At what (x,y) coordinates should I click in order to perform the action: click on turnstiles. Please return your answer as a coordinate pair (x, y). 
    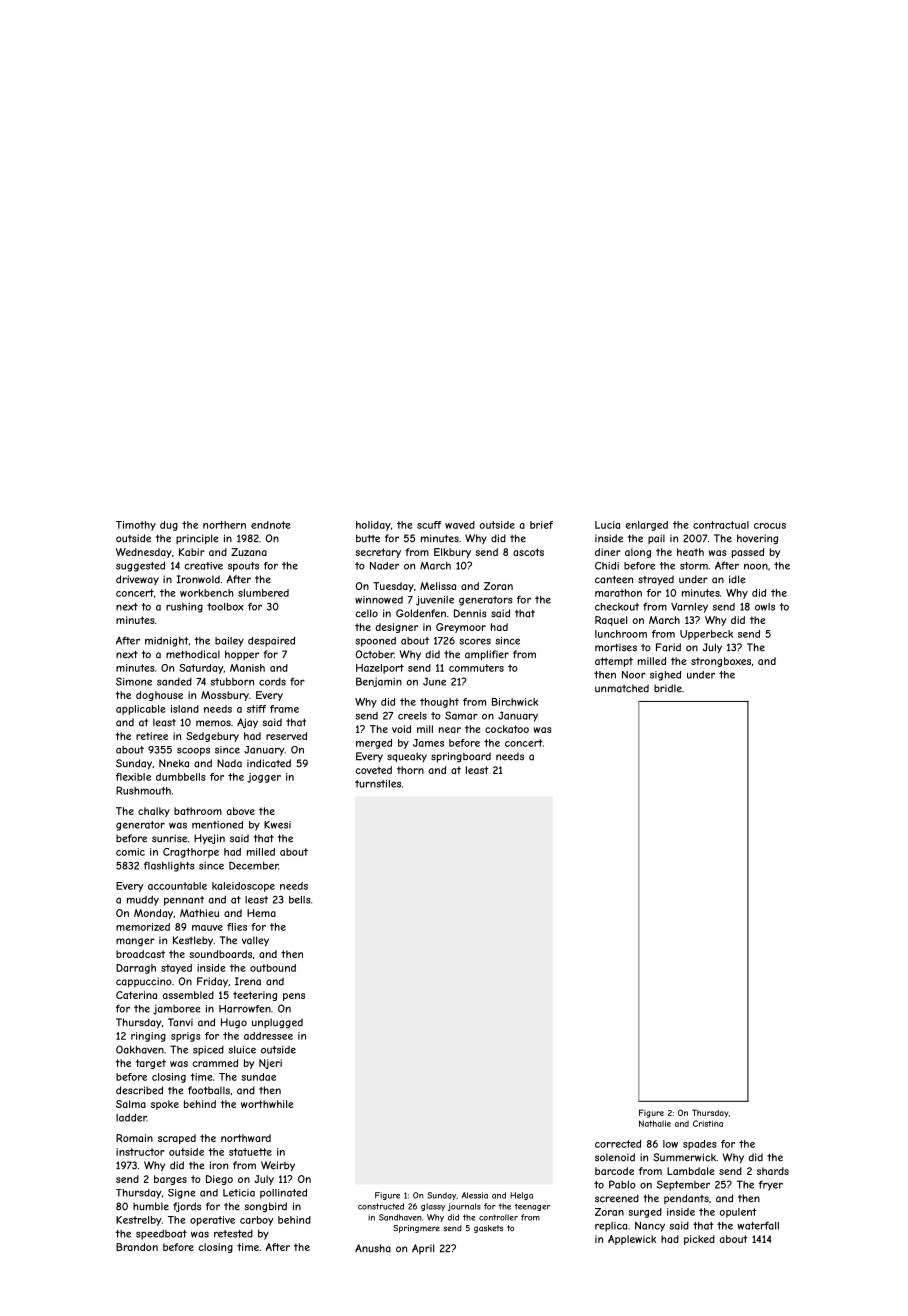
    Looking at the image, I should click on (378, 784).
